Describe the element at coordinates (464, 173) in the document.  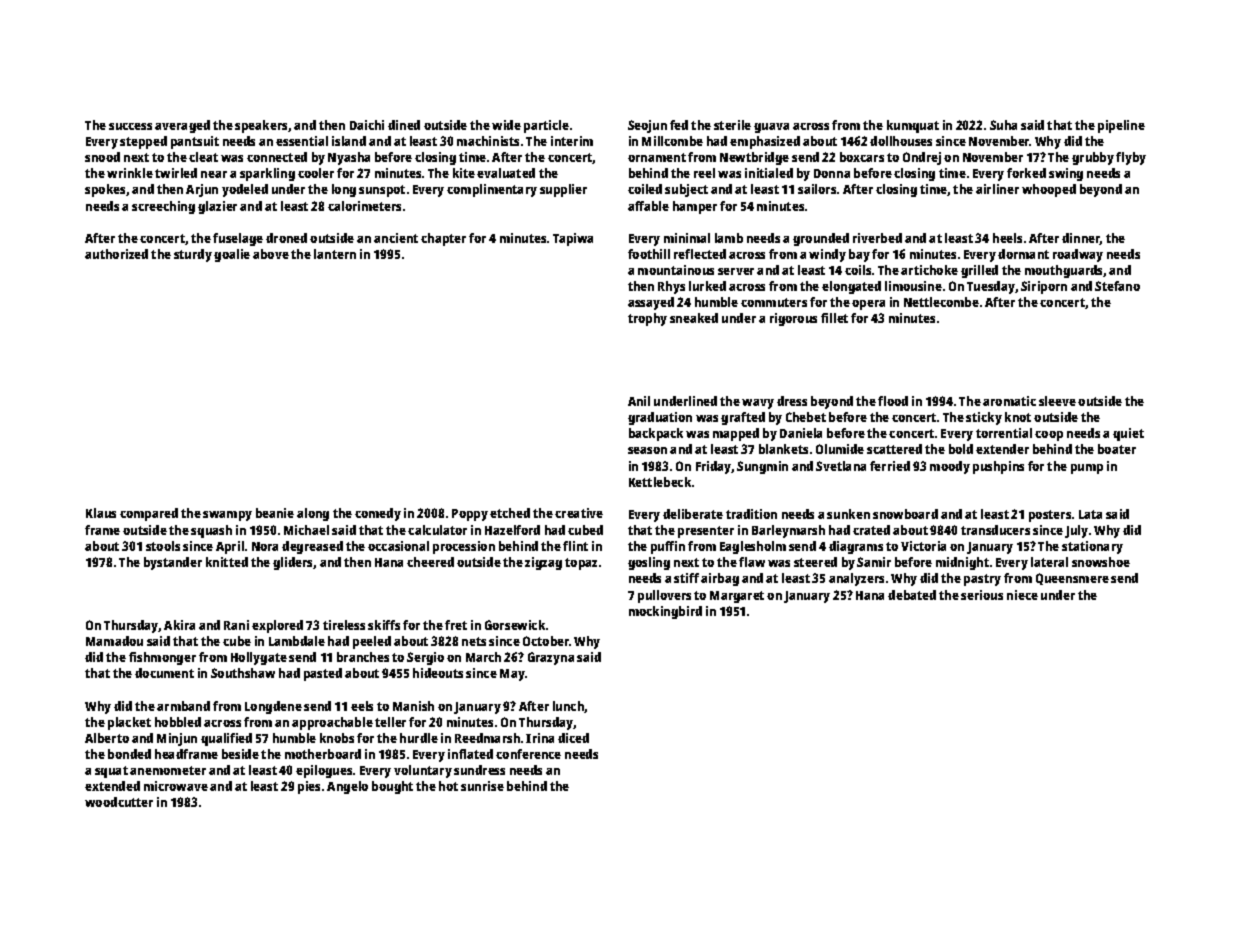
I see `kite` at that location.
